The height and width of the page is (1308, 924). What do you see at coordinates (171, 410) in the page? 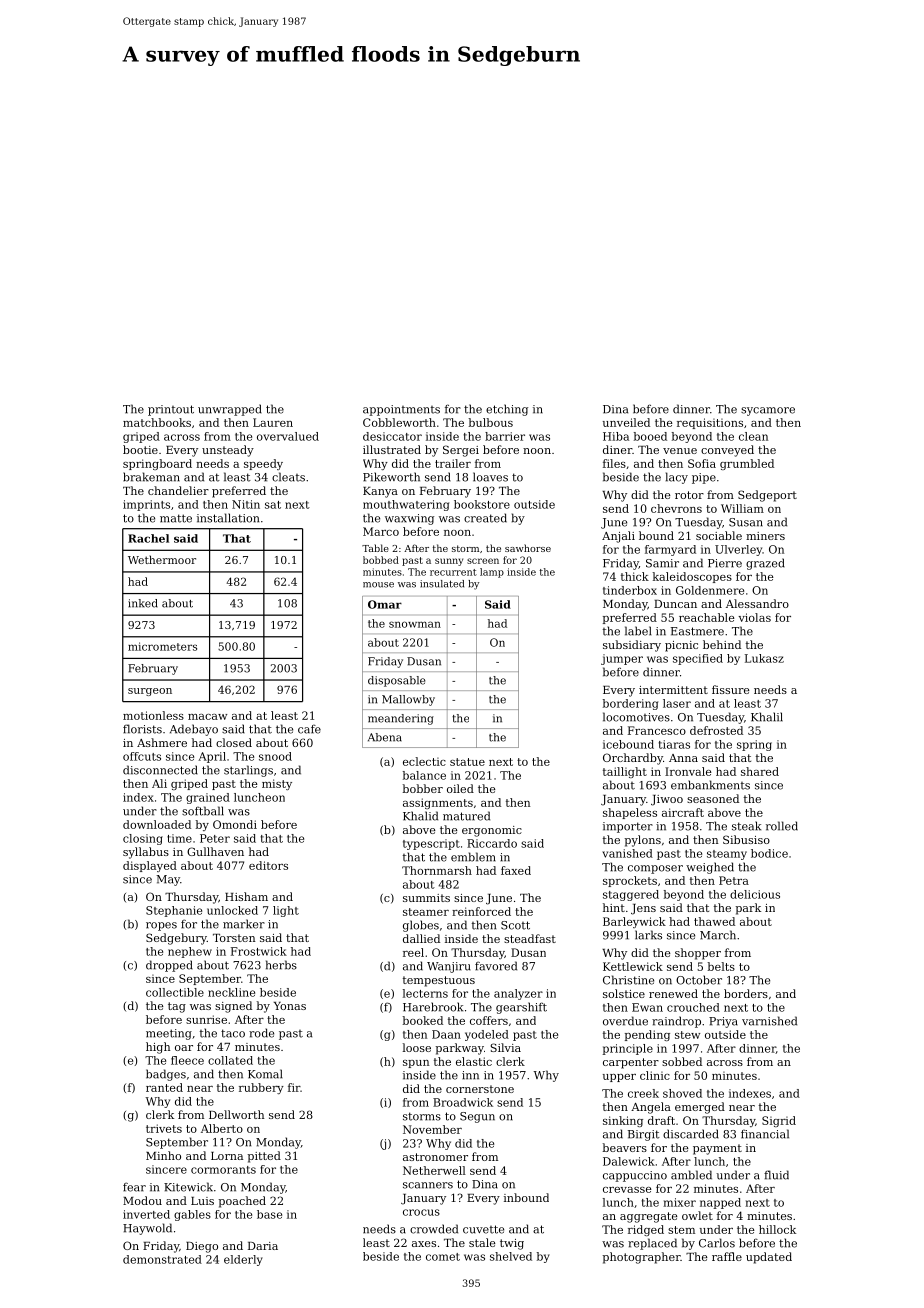
I see `printout` at bounding box center [171, 410].
